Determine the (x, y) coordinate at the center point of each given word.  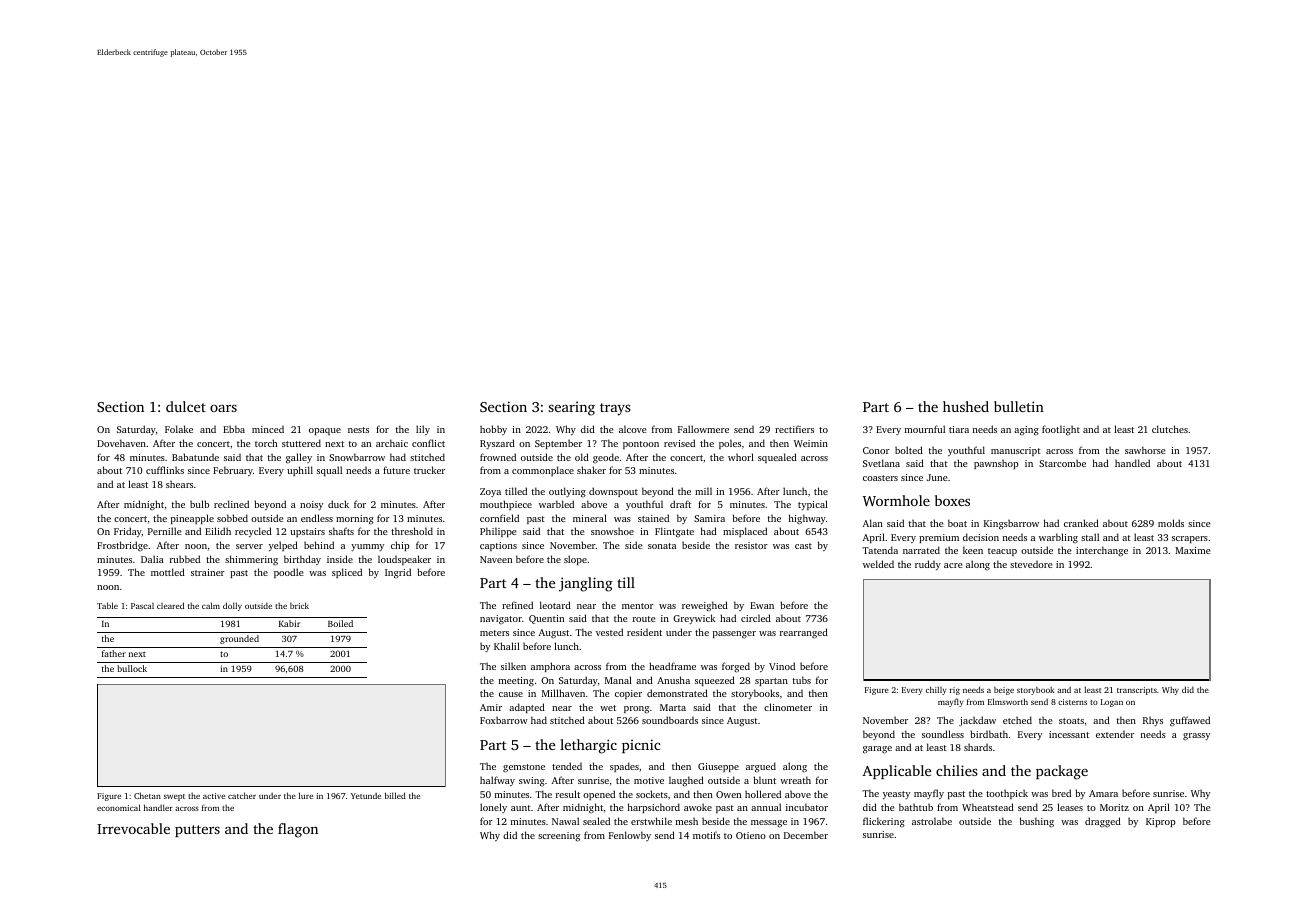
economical (118, 807)
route (644, 619)
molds (1171, 523)
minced (268, 429)
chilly (936, 690)
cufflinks (165, 470)
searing (571, 408)
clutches (1170, 429)
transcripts (1137, 691)
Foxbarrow (503, 720)
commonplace (543, 471)
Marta (673, 707)
